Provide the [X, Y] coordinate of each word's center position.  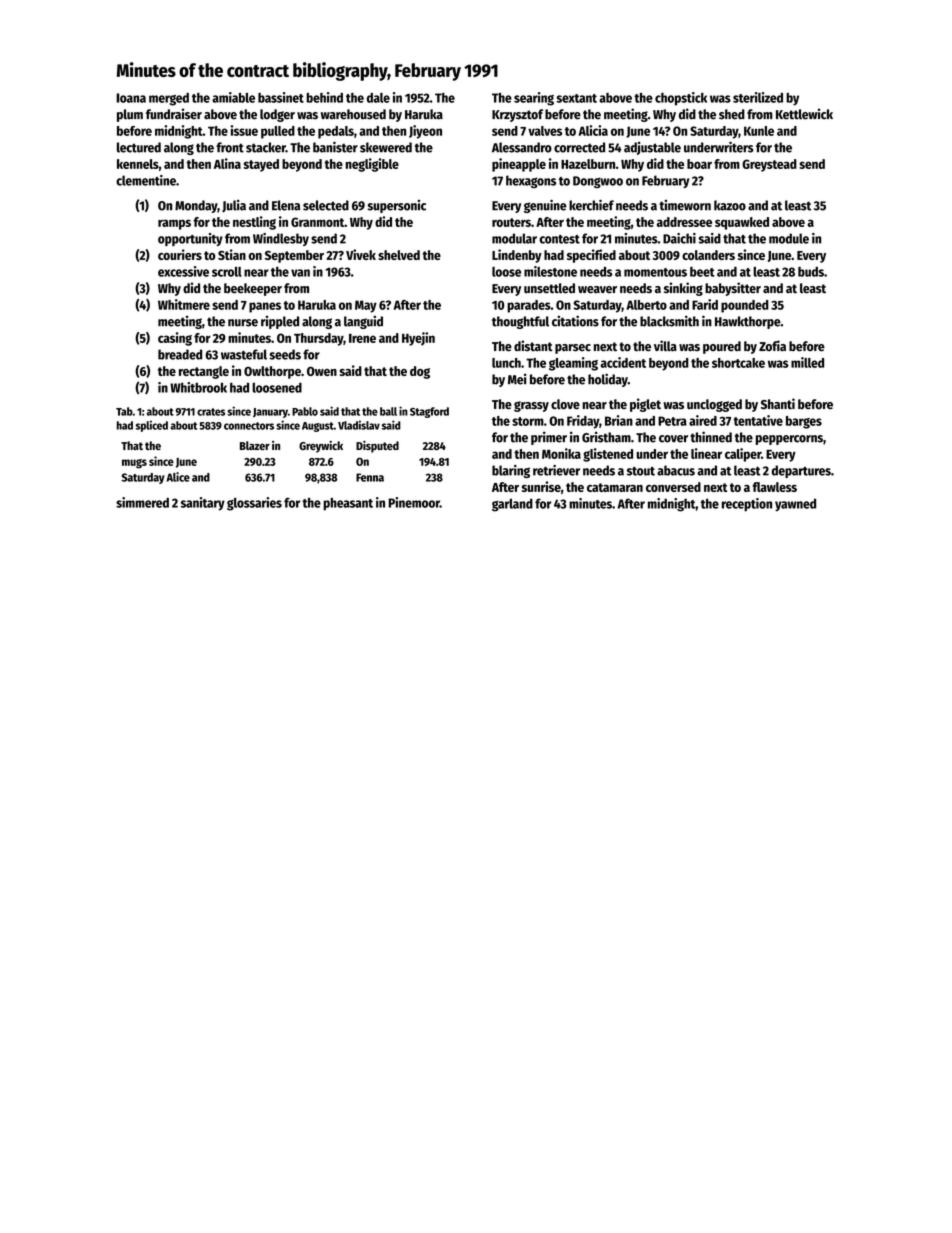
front [230, 147]
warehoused [353, 114]
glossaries [254, 504]
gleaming [573, 364]
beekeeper [253, 289]
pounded [745, 306]
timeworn [685, 205]
